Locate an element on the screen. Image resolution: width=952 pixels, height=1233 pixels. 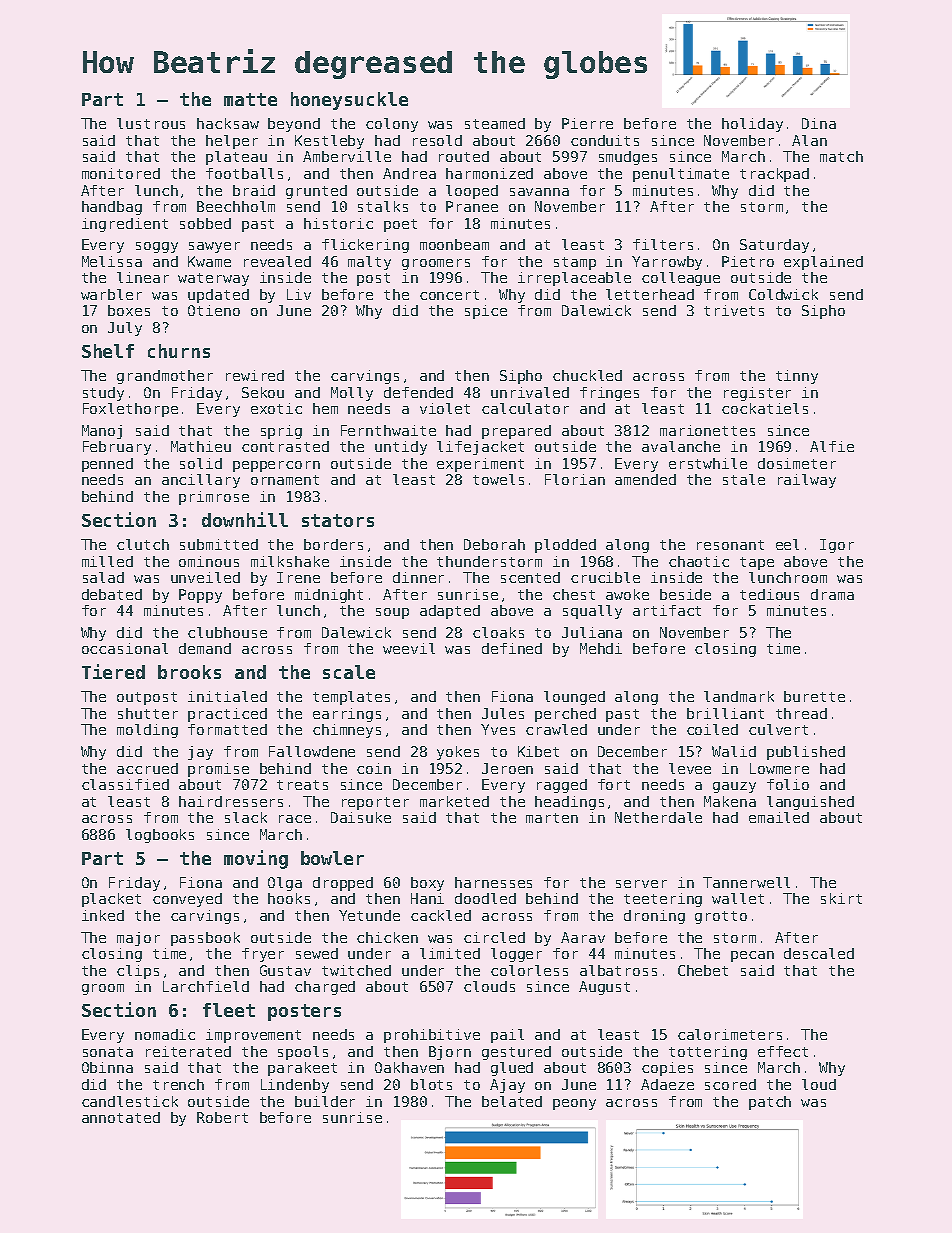
milled is located at coordinates (107, 561).
